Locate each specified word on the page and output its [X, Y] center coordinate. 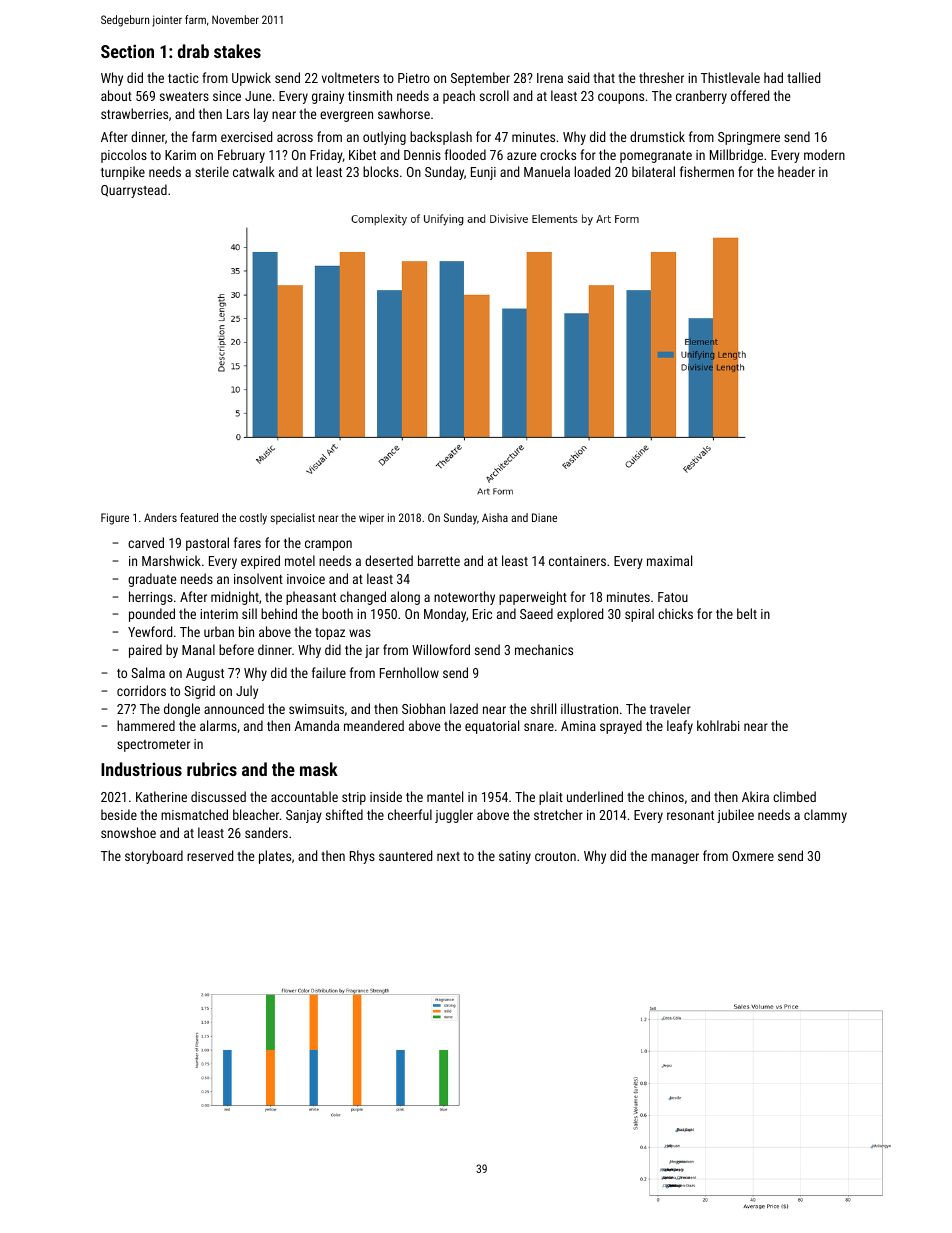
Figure [115, 519]
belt [747, 613]
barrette [439, 560]
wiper [371, 519]
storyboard [154, 857]
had [773, 77]
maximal [669, 560]
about [116, 95]
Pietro [414, 78]
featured [199, 517]
